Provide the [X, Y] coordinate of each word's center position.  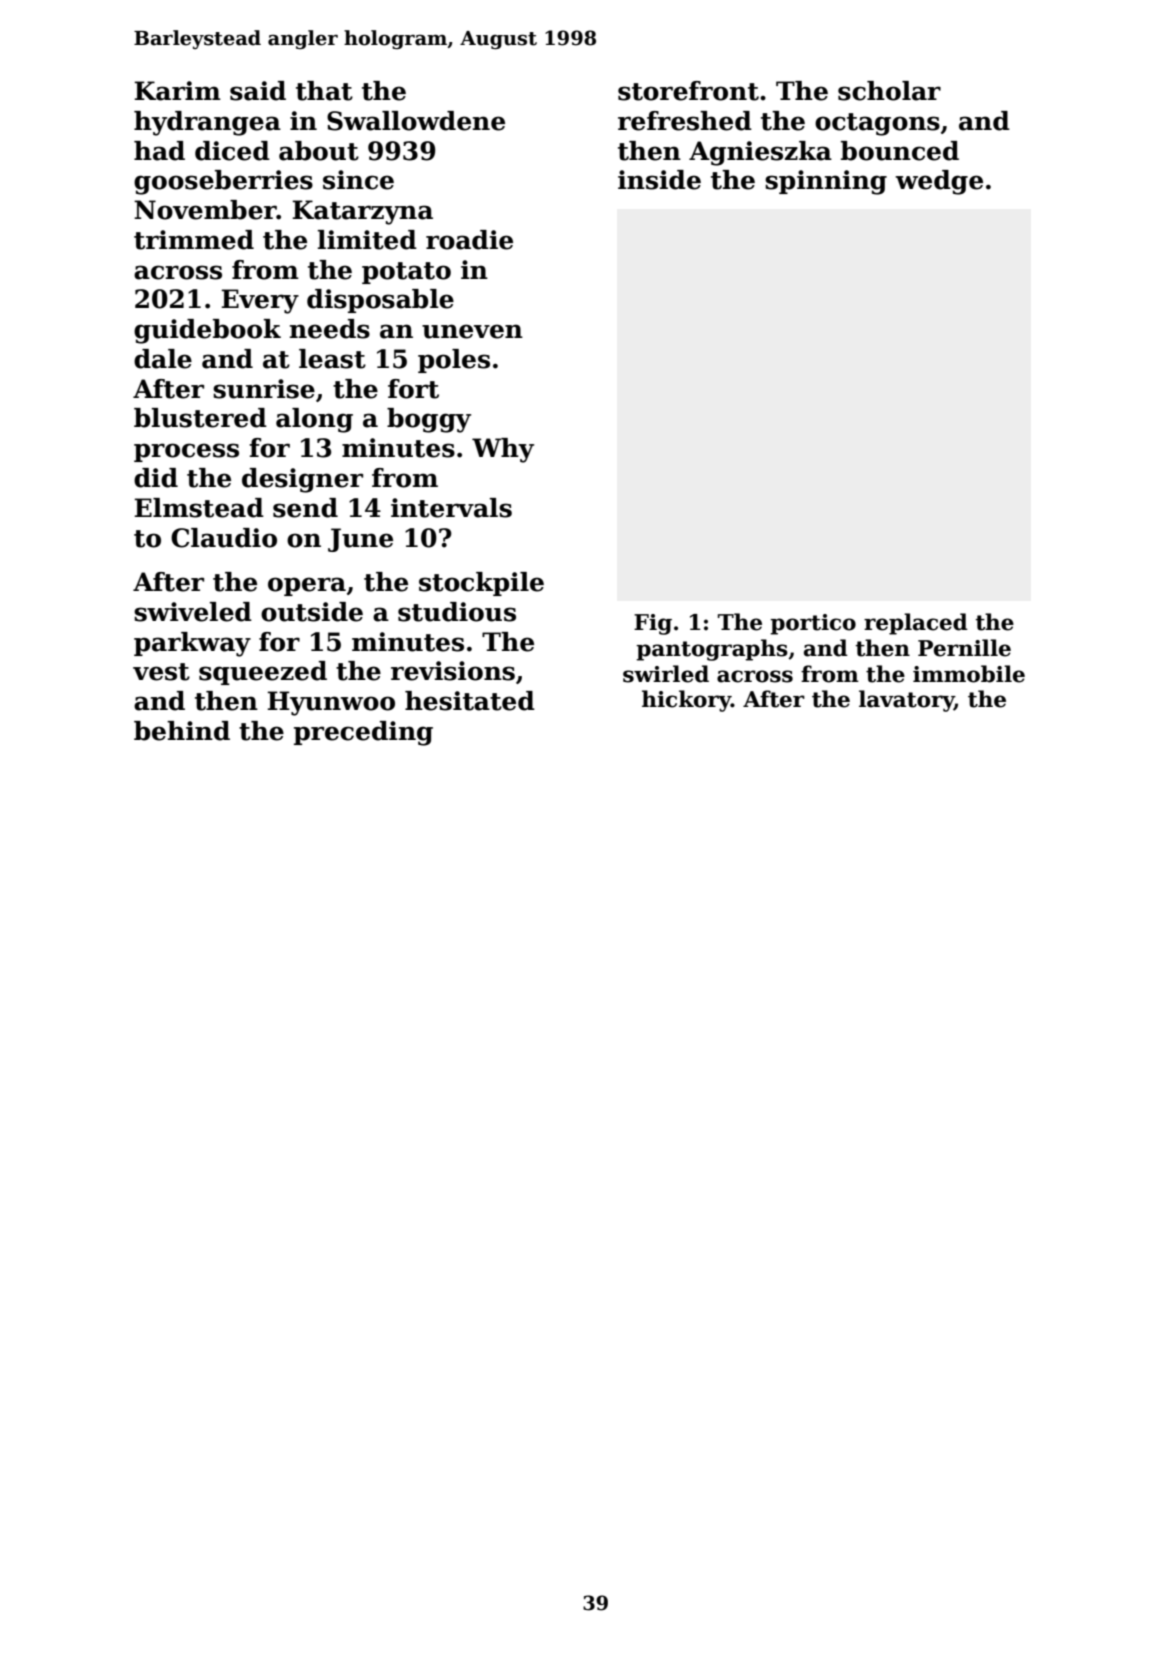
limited [367, 240]
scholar [889, 91]
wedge [939, 182]
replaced [916, 624]
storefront [688, 91]
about [319, 151]
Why [503, 450]
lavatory [906, 701]
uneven [472, 331]
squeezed [263, 673]
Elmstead [199, 508]
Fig [653, 624]
